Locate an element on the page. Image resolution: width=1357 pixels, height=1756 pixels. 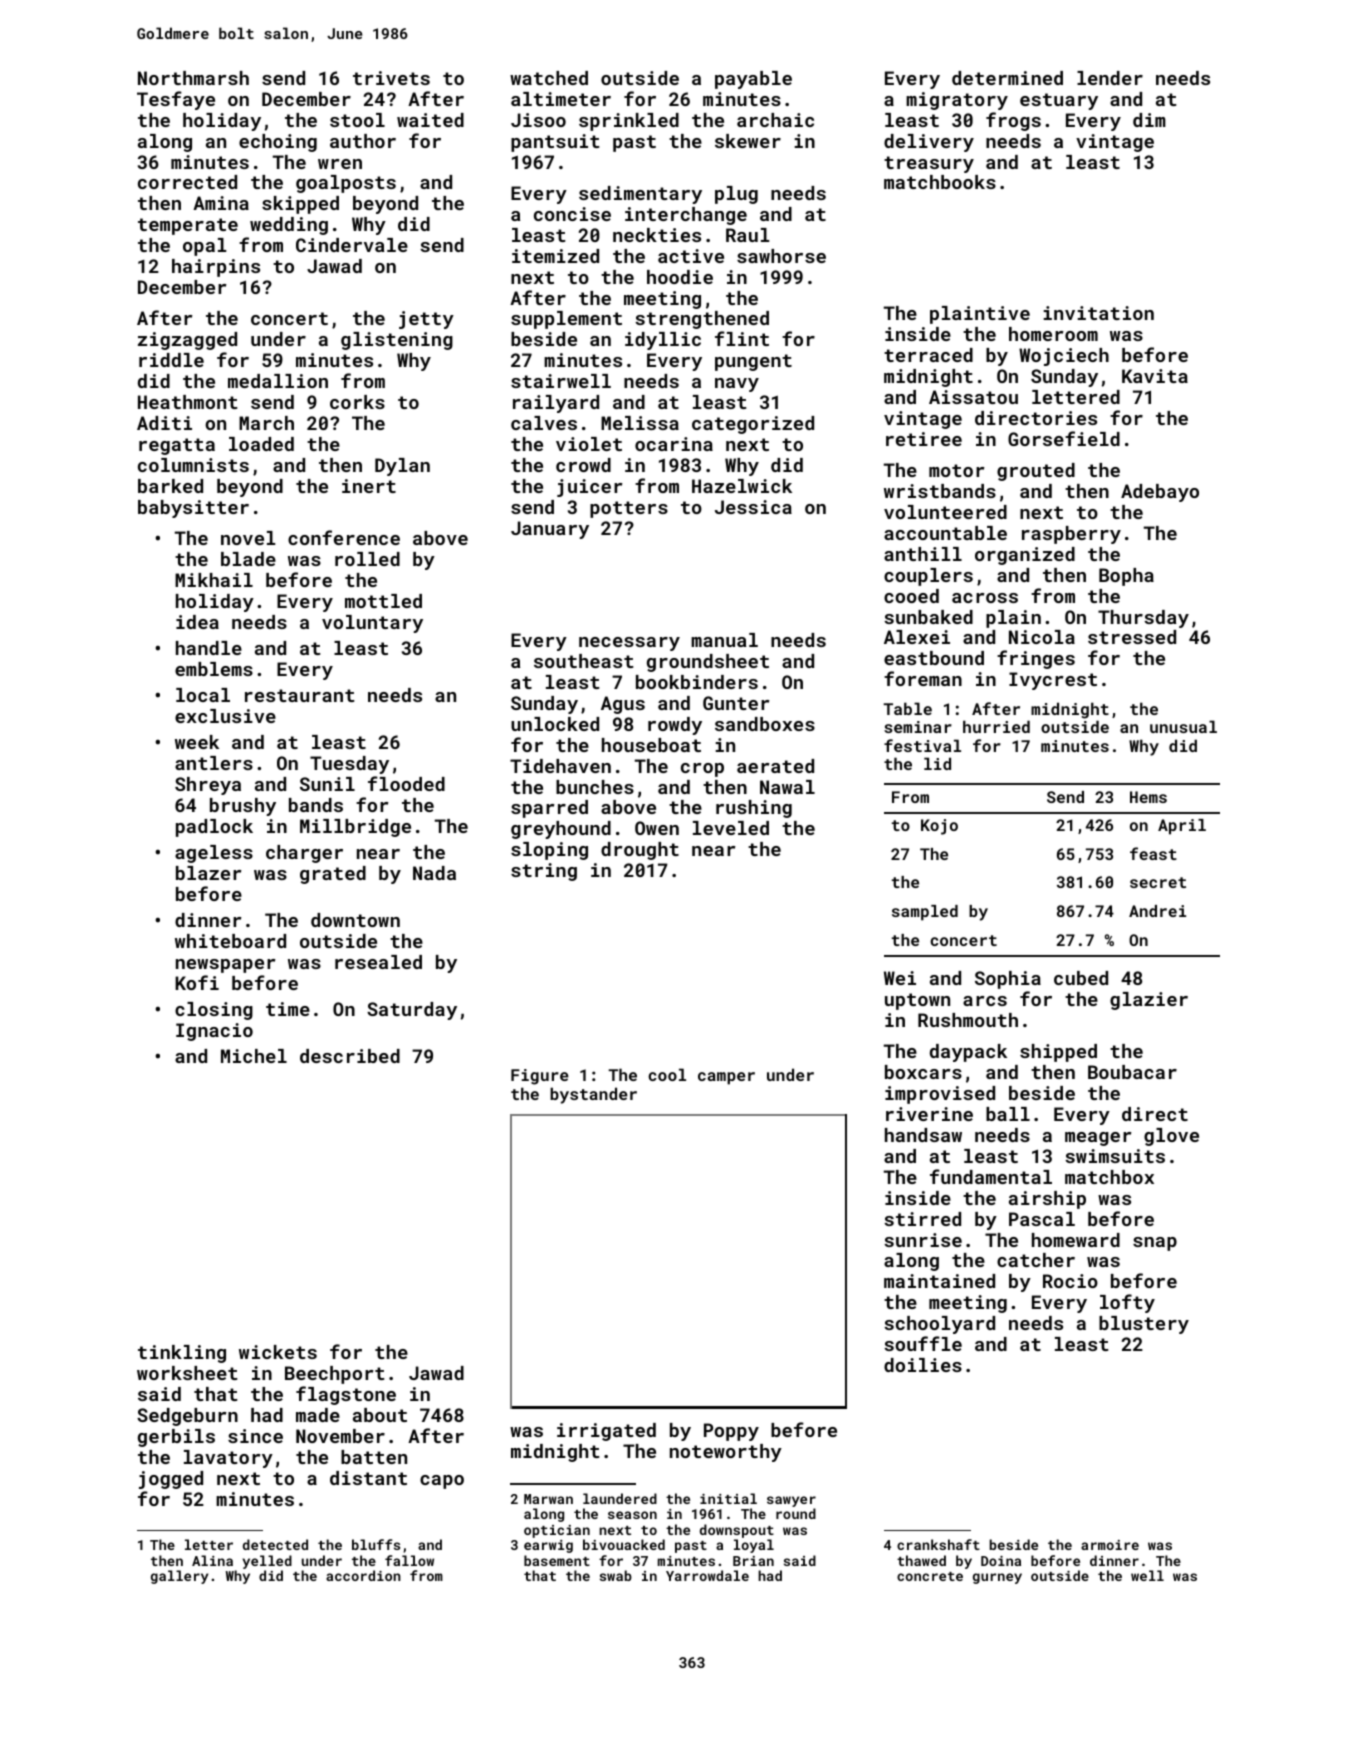
plug is located at coordinates (736, 195).
